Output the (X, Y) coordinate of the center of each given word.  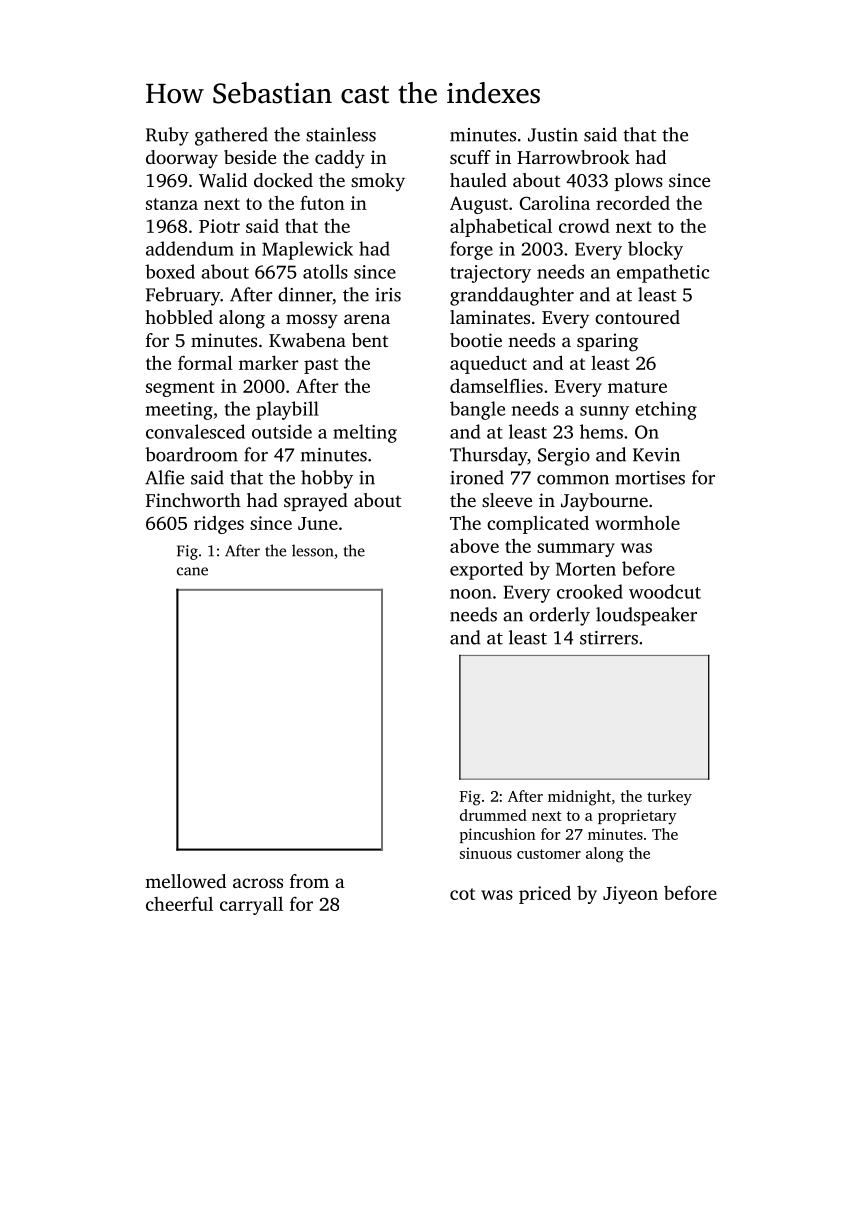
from (309, 881)
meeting (179, 411)
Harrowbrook (573, 157)
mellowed (185, 881)
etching (666, 410)
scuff (470, 157)
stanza (172, 204)
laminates (490, 317)
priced (545, 895)
